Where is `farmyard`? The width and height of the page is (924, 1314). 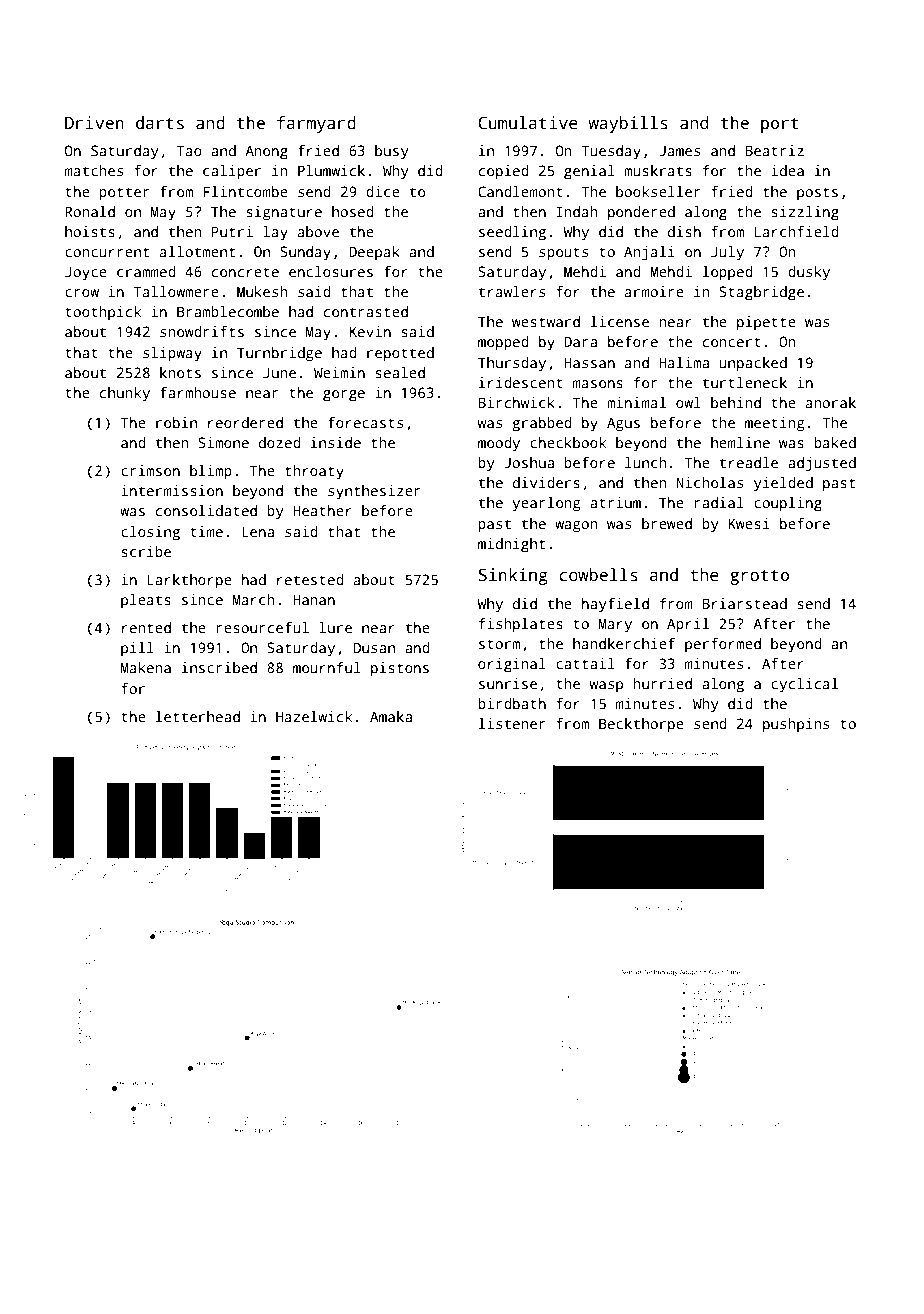
farmyard is located at coordinates (316, 124).
